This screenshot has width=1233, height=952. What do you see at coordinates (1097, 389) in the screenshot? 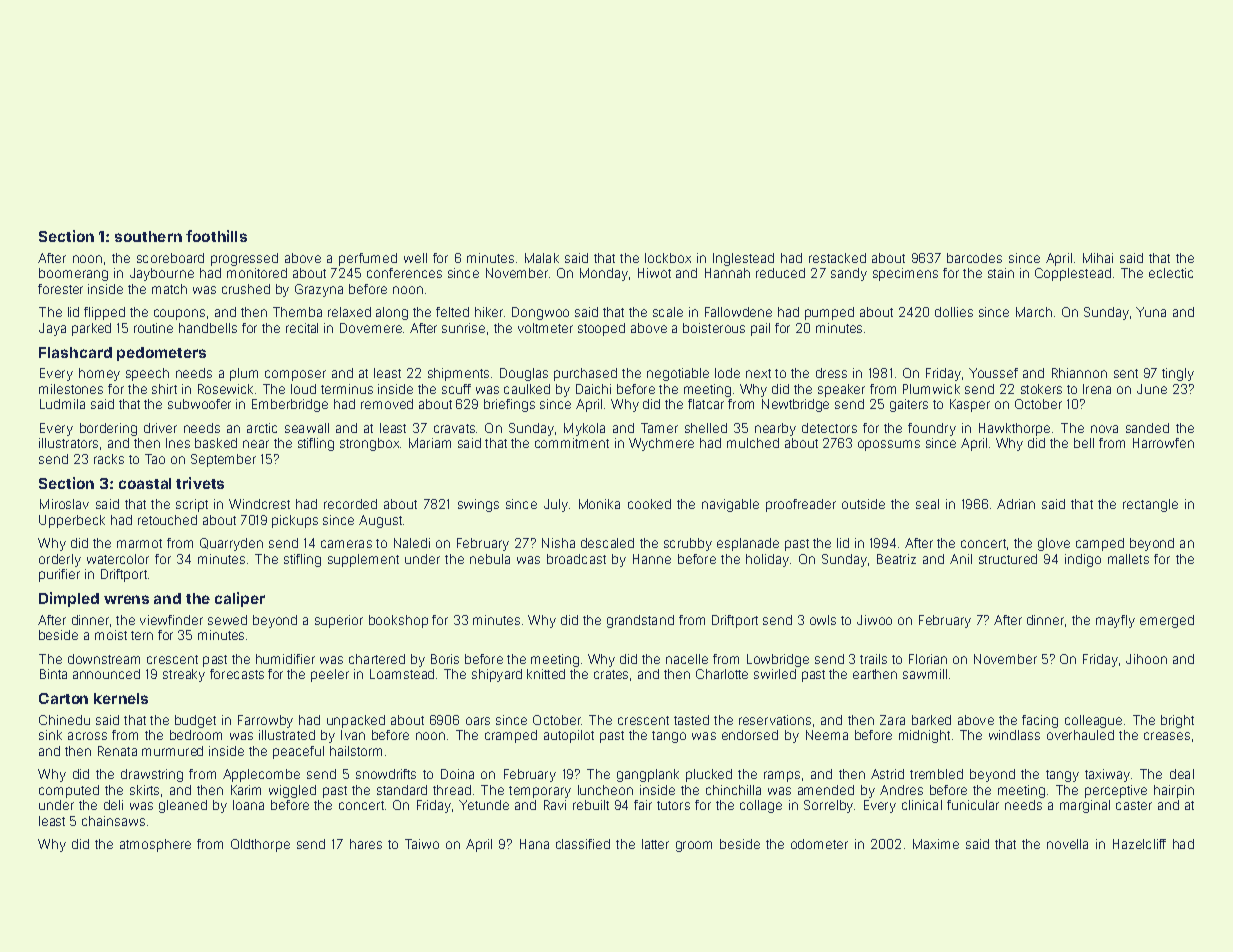
I see `Irena` at bounding box center [1097, 389].
